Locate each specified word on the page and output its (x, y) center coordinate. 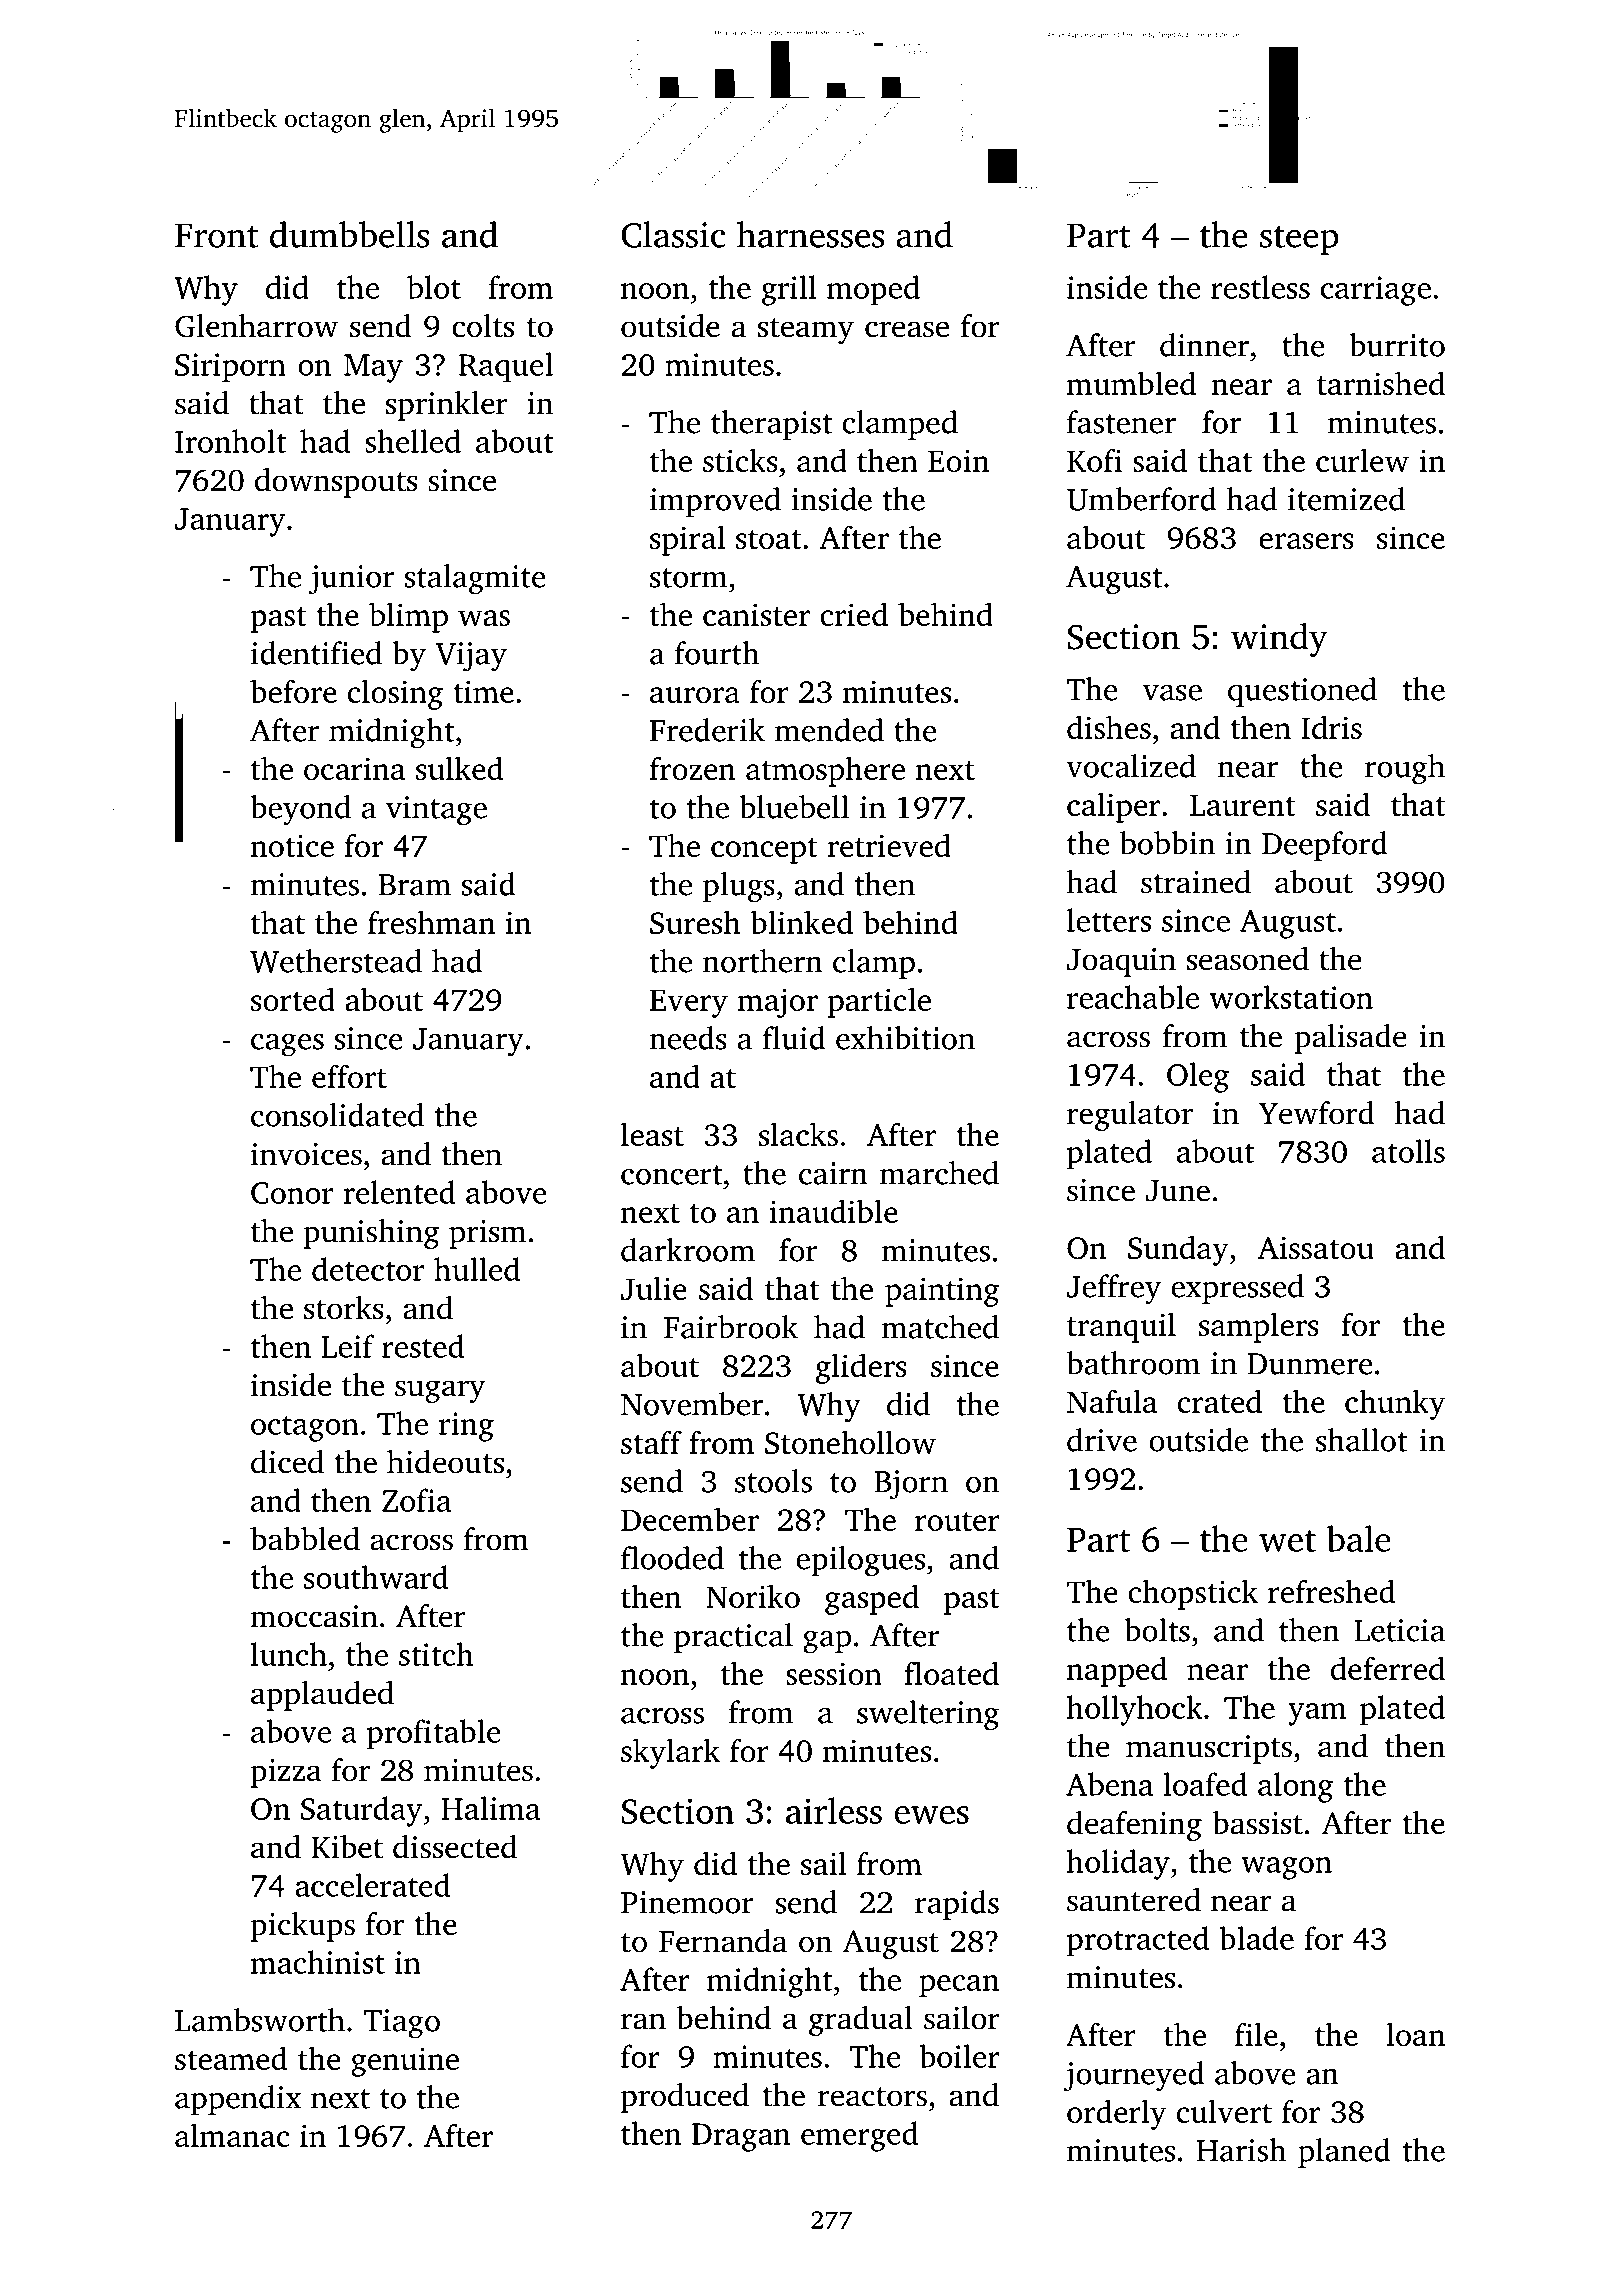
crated (1220, 1401)
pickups (302, 1927)
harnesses (810, 234)
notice (292, 845)
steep (1299, 240)
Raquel (506, 367)
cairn (833, 1173)
